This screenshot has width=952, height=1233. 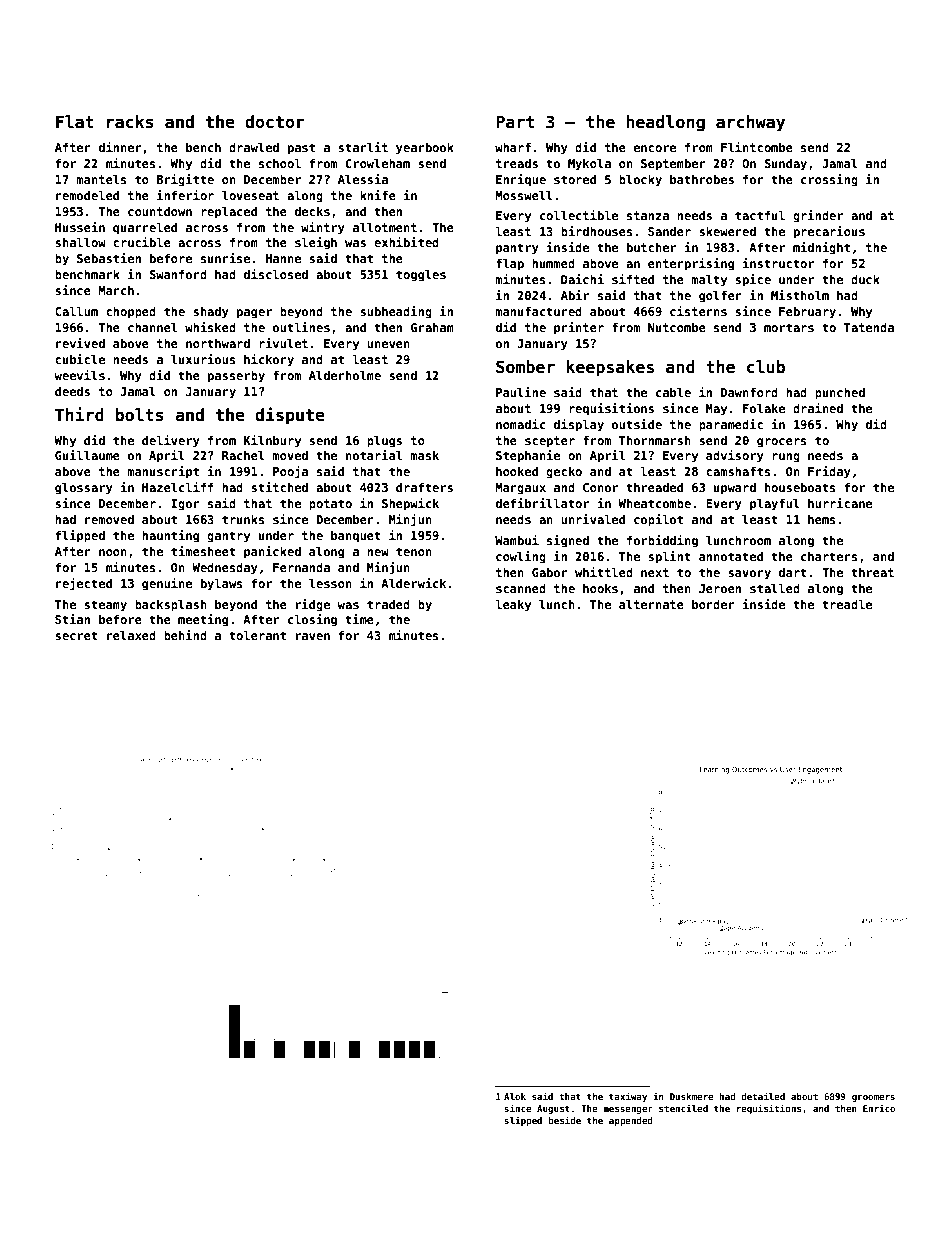 What do you see at coordinates (840, 393) in the screenshot?
I see `punched` at bounding box center [840, 393].
